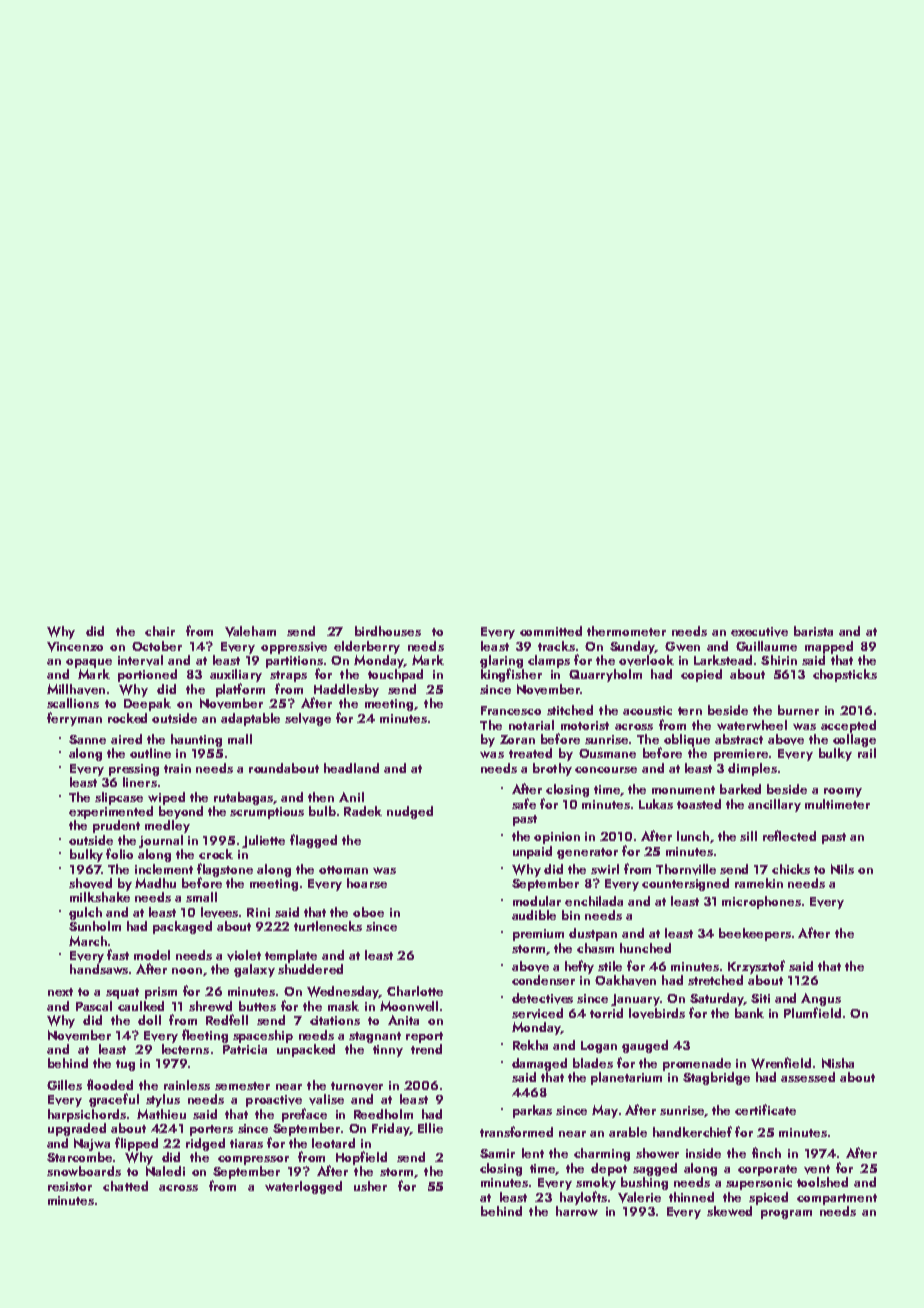 This document has height=1308, width=924. Describe the element at coordinates (236, 675) in the document. I see `auxiliary` at that location.
